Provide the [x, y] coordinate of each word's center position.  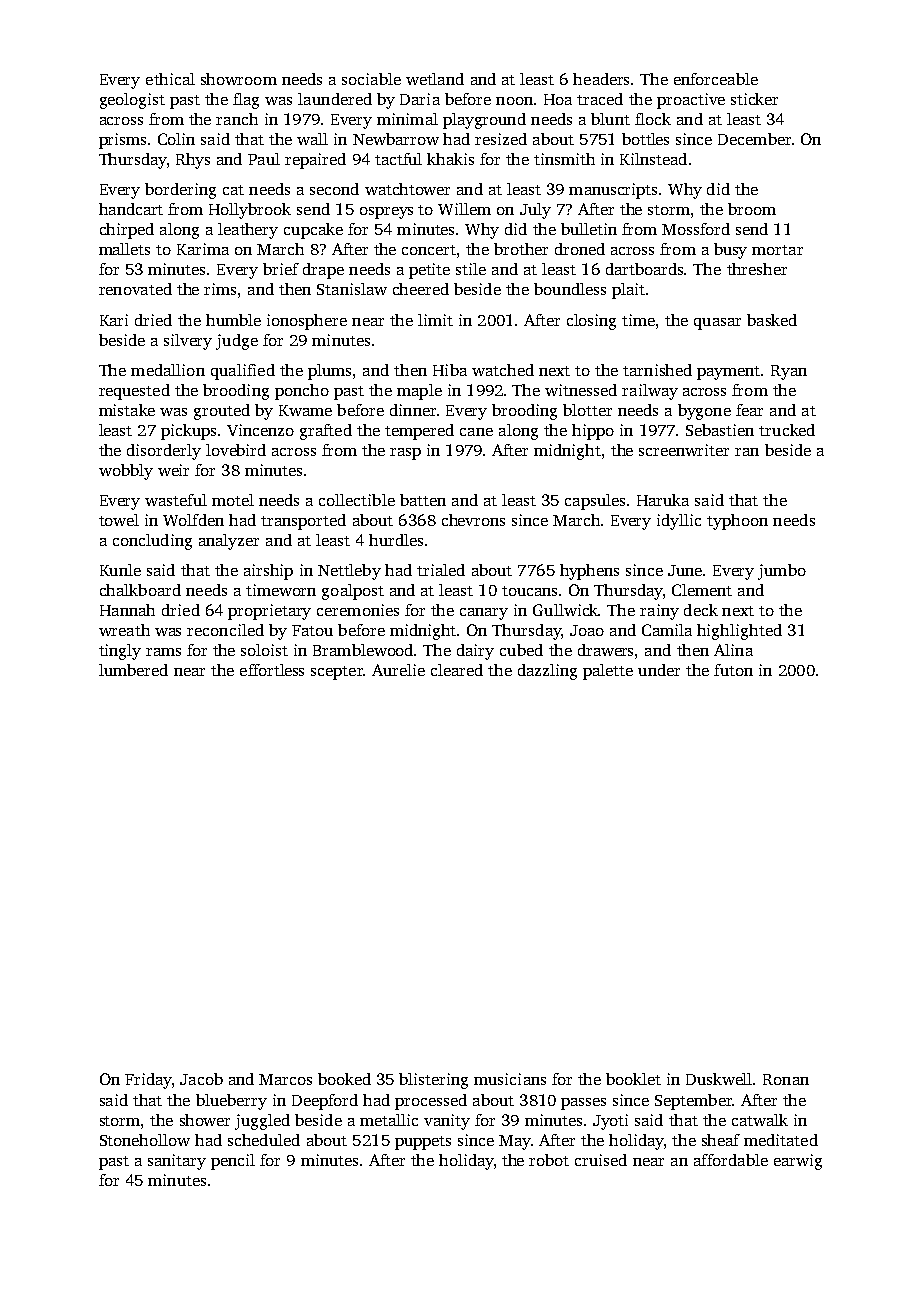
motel [233, 500]
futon [733, 670]
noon [514, 101]
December [754, 139]
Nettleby [349, 572]
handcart [131, 209]
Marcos [285, 1079]
